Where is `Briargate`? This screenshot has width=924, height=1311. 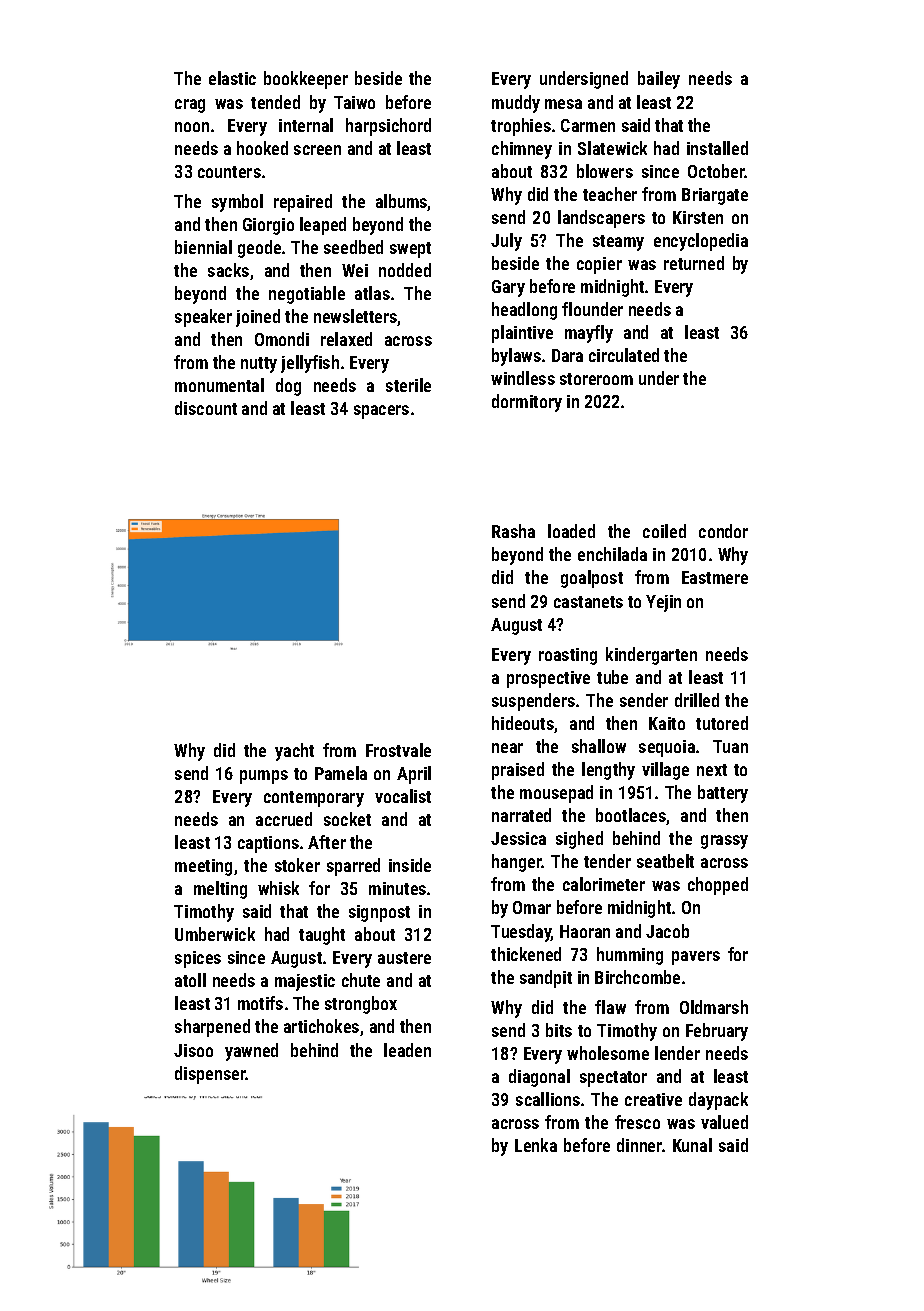 Briargate is located at coordinates (715, 196).
